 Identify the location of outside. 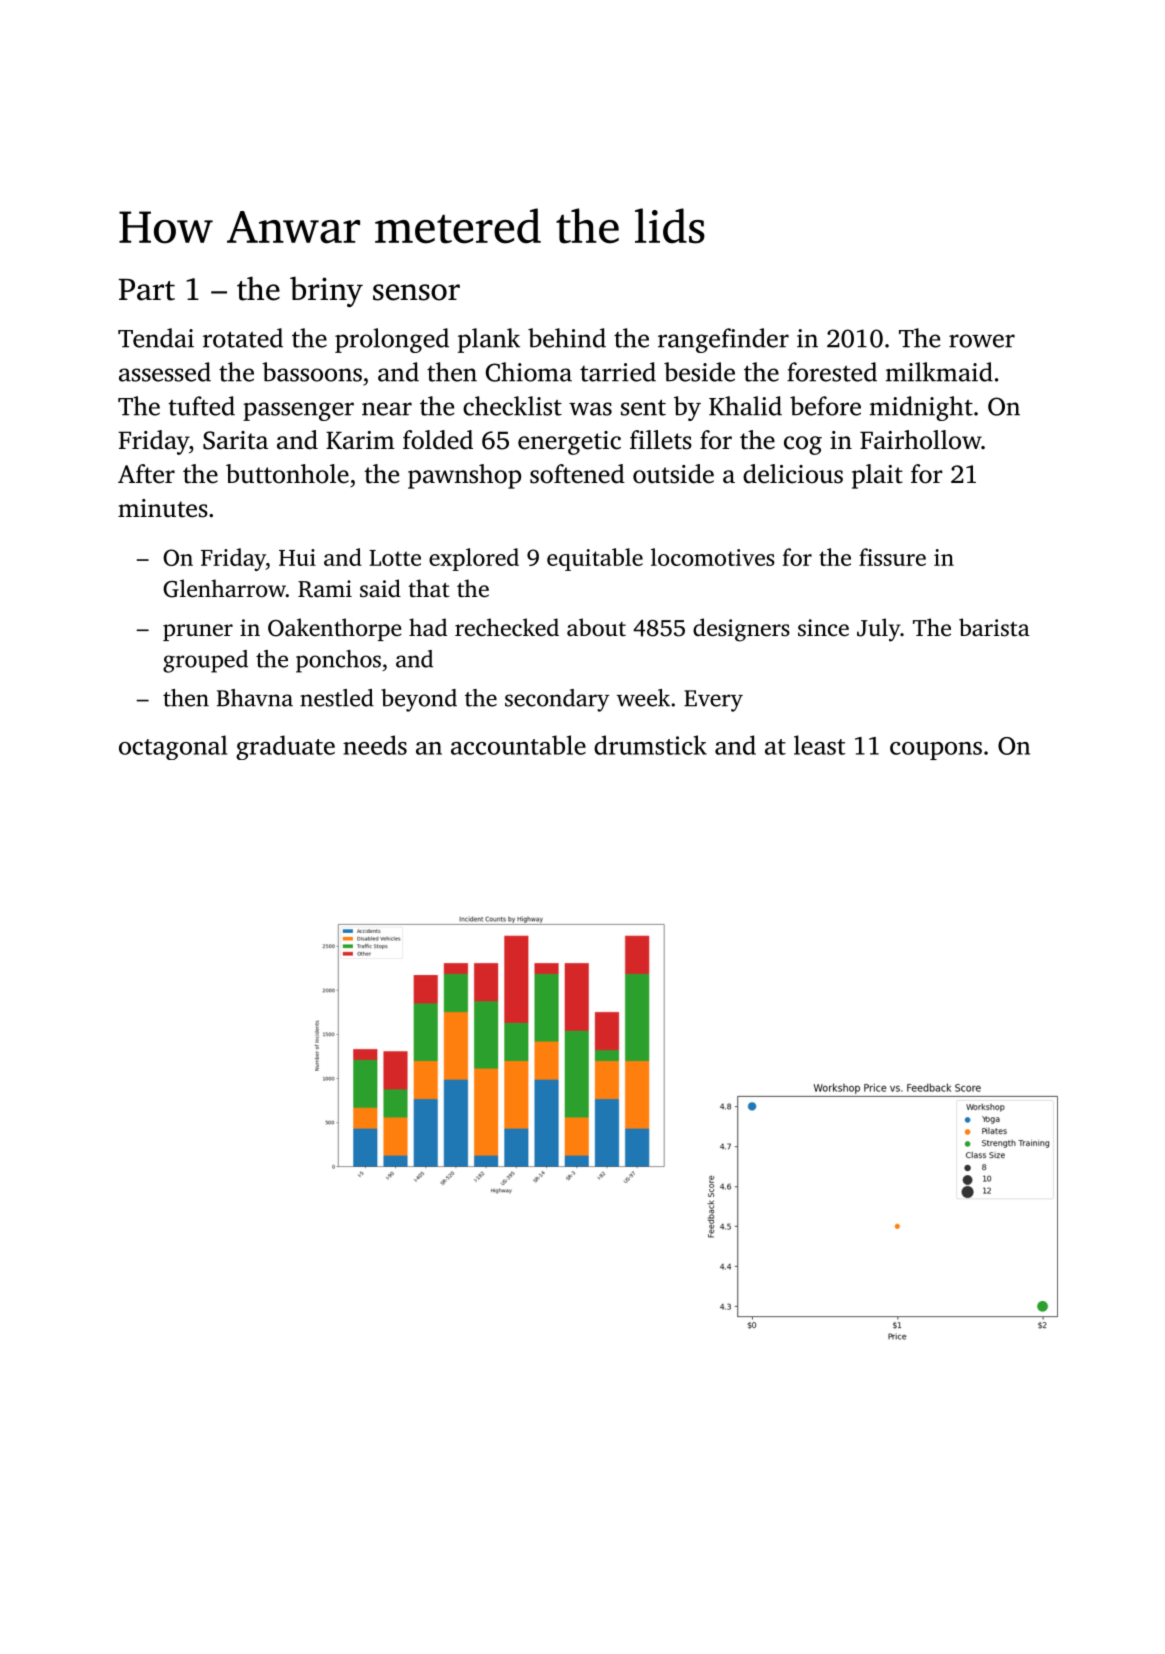
(673, 474).
